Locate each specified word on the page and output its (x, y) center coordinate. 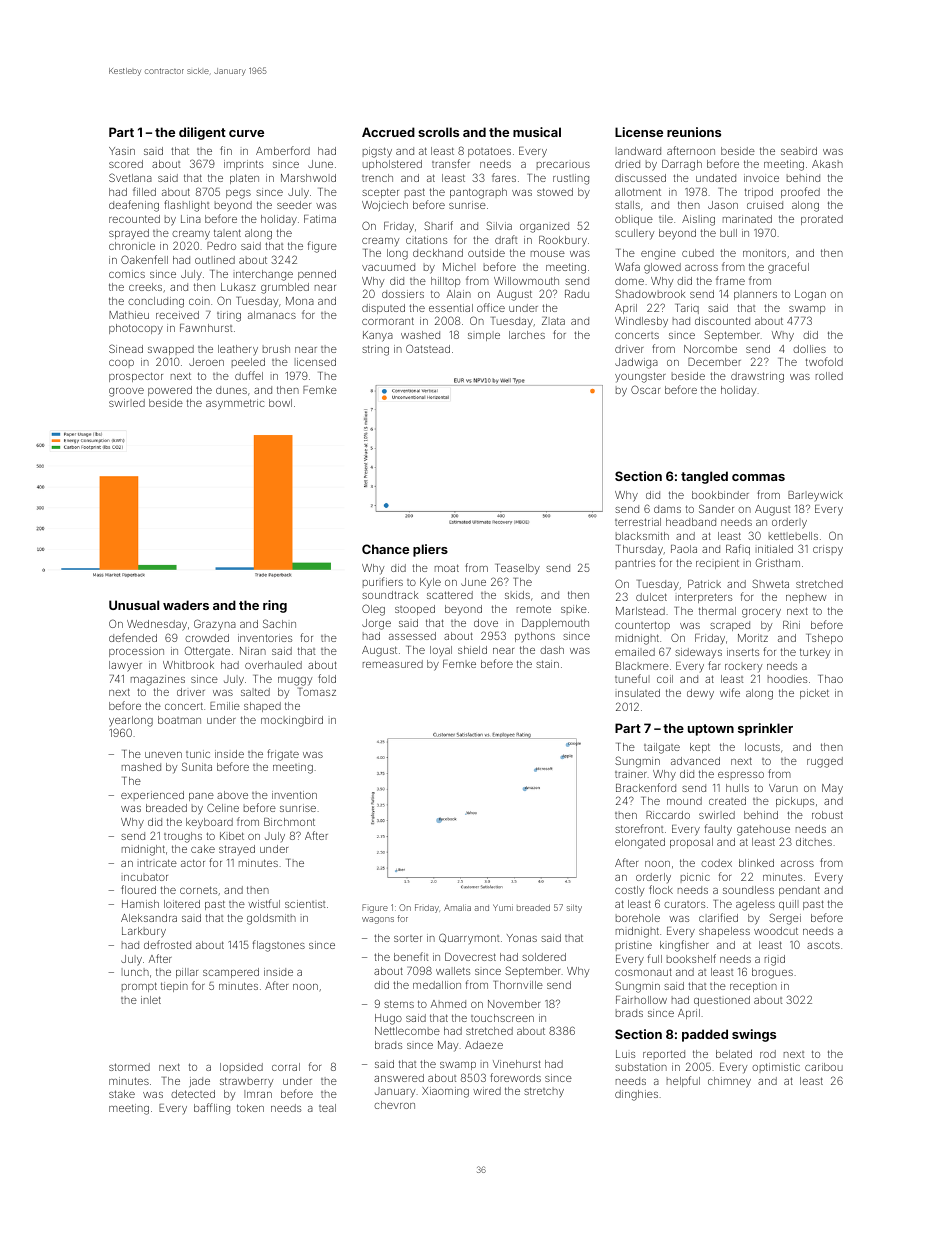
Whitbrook (188, 665)
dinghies (636, 1095)
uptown (711, 730)
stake (122, 1094)
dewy (700, 694)
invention (294, 795)
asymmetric (235, 404)
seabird (799, 151)
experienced (152, 796)
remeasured (393, 664)
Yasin (122, 151)
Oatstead (428, 348)
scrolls (438, 132)
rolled (829, 376)
